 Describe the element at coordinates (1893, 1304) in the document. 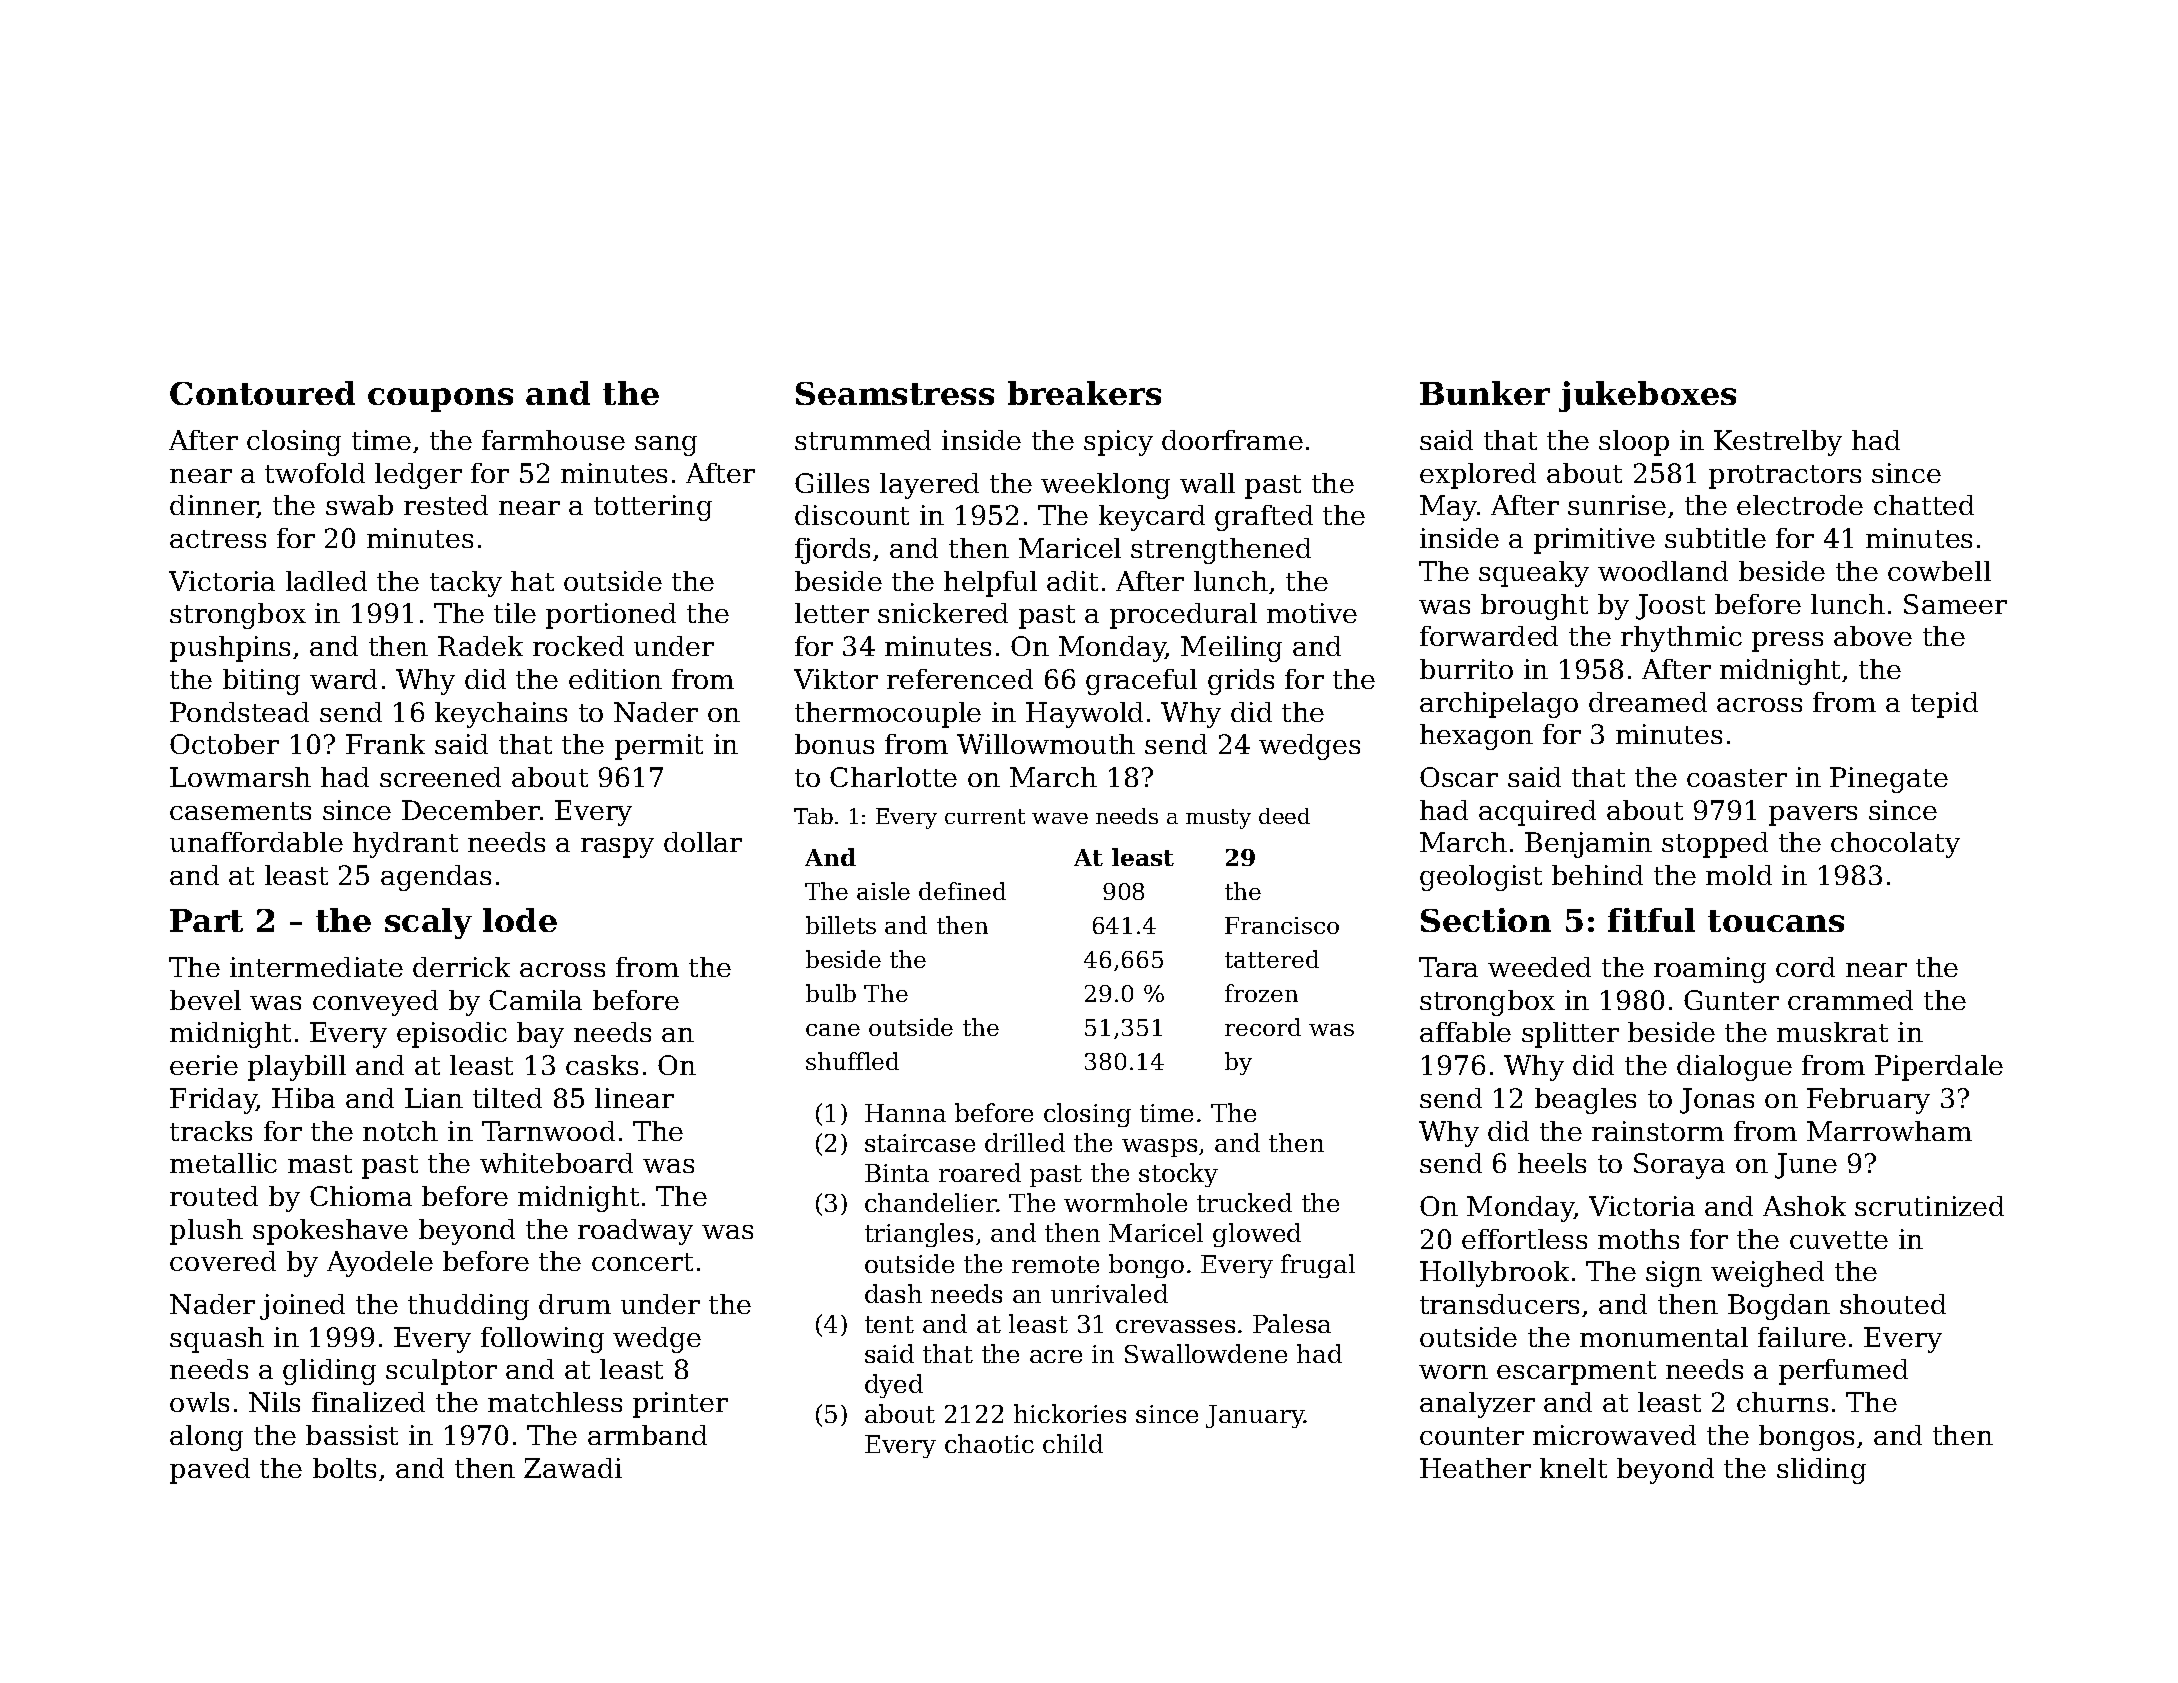

I see `shouted` at that location.
